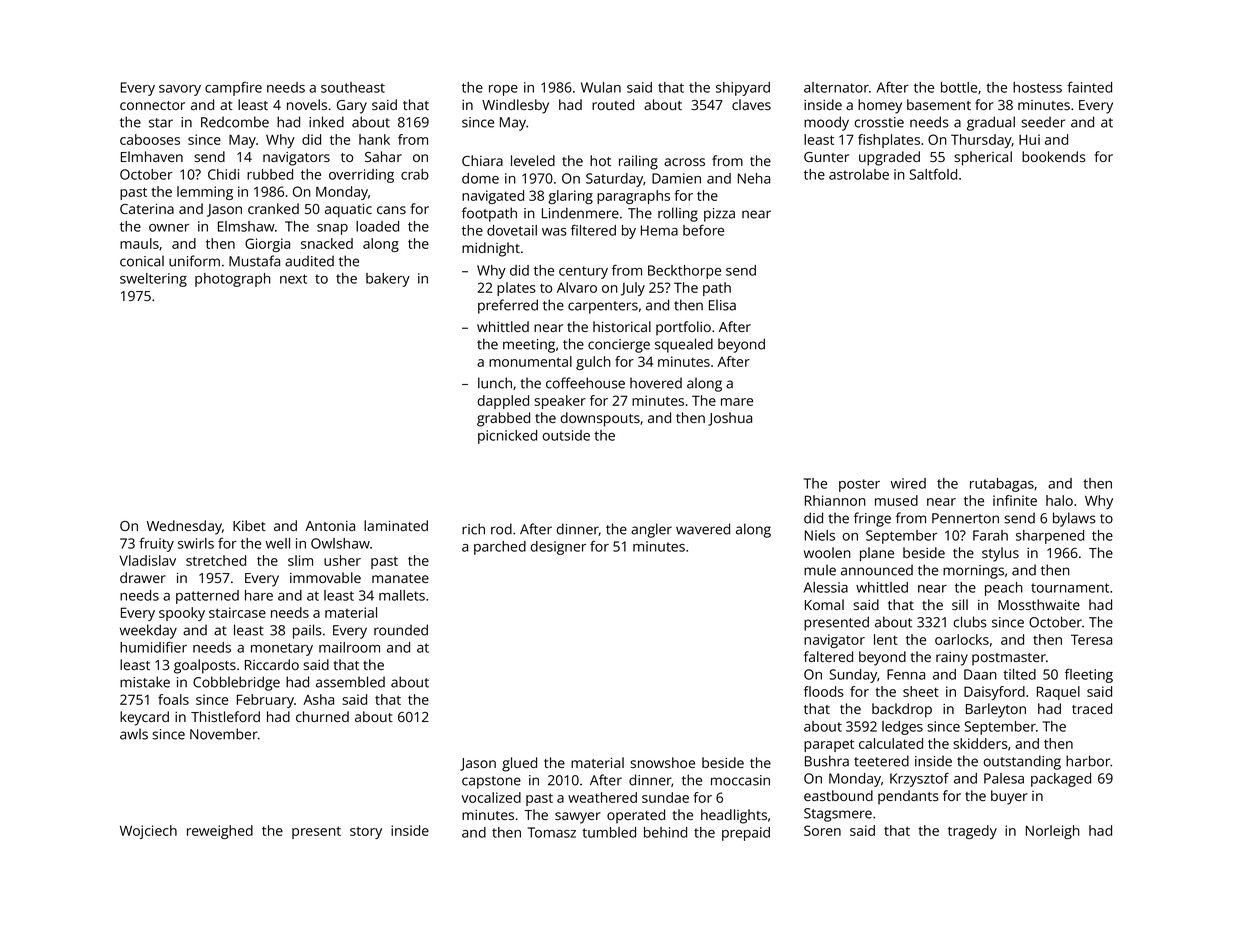 This screenshot has width=1233, height=952. What do you see at coordinates (153, 280) in the screenshot?
I see `sweltering` at bounding box center [153, 280].
